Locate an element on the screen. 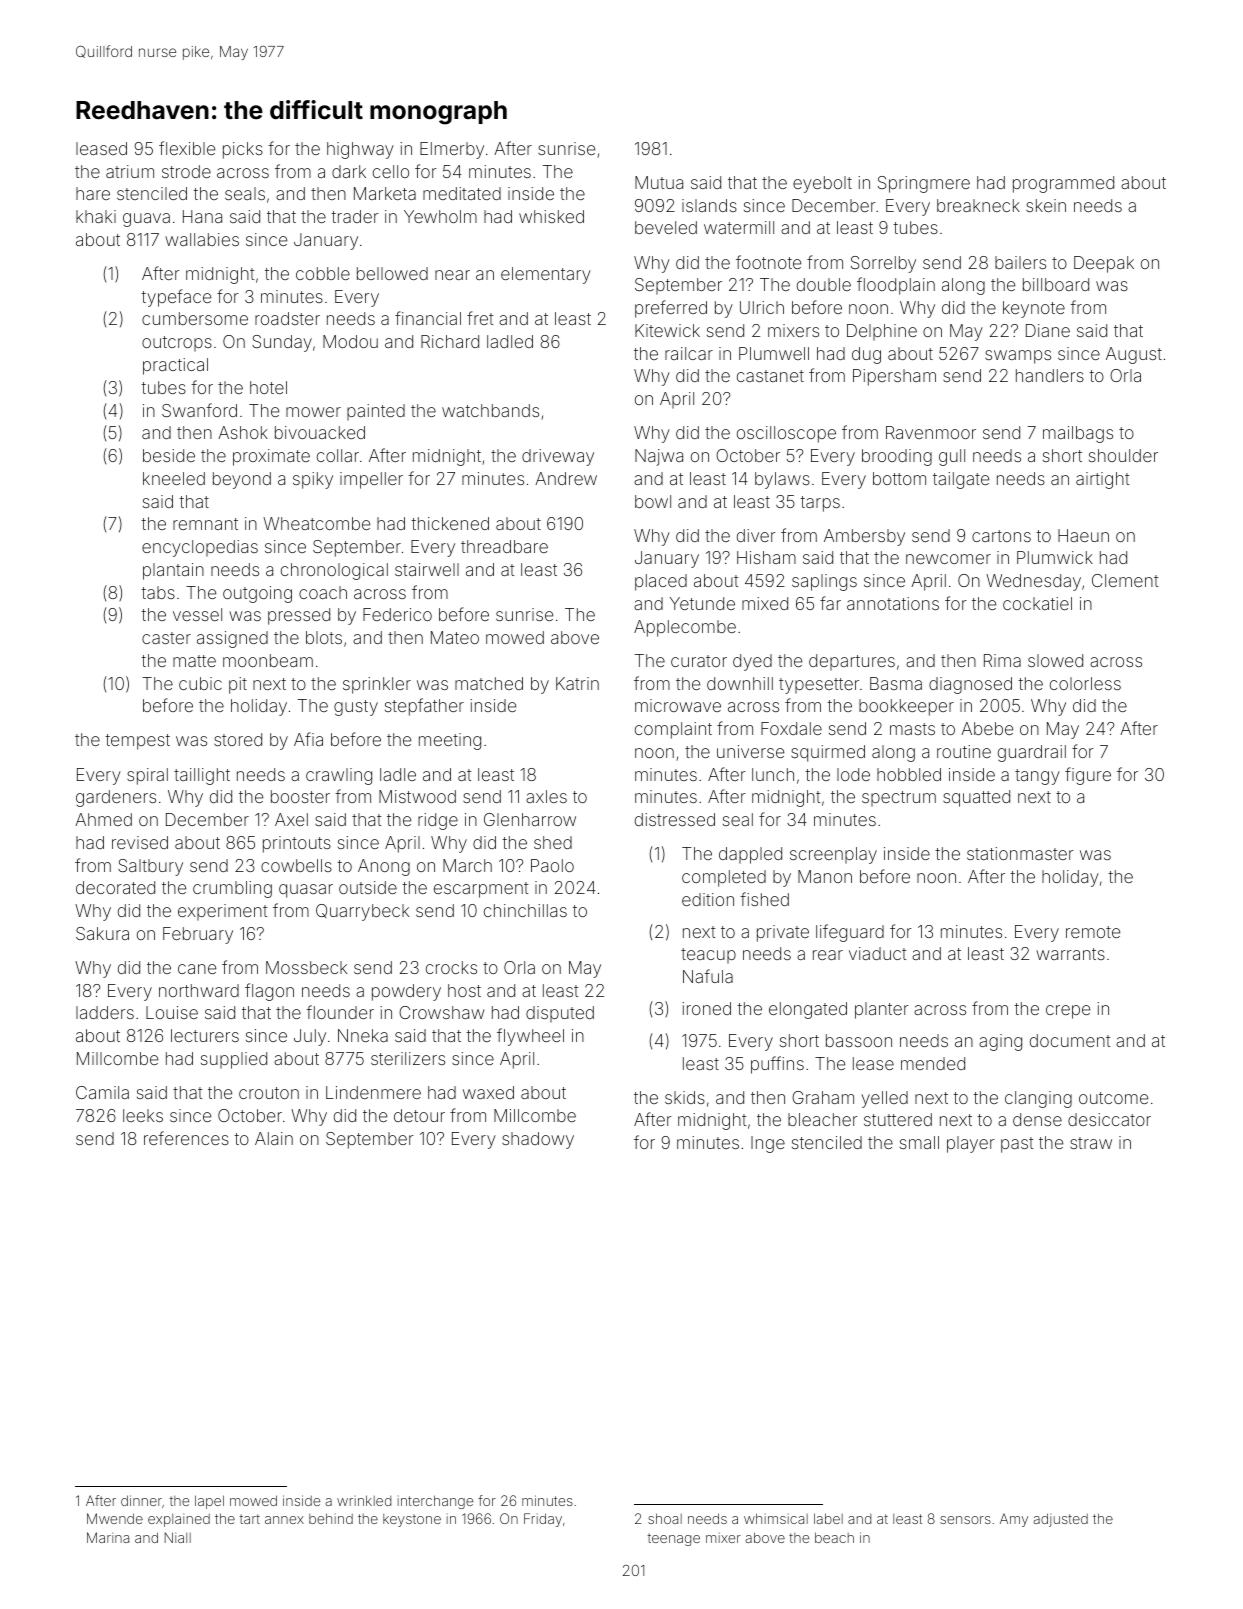 This screenshot has width=1243, height=1609. dinner is located at coordinates (141, 1500).
